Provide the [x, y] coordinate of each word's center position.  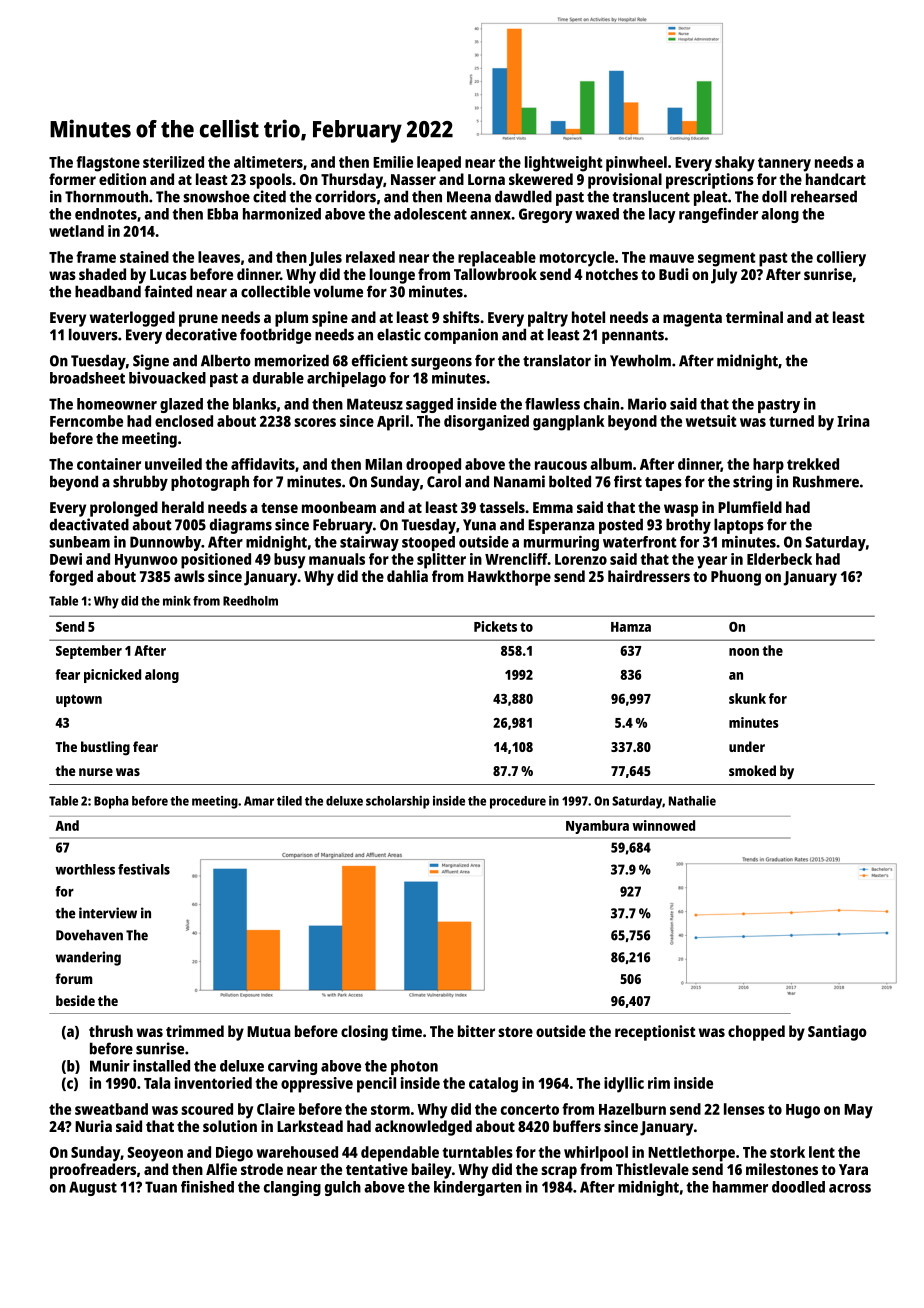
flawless [552, 404]
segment [727, 259]
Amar [259, 801]
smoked [752, 770]
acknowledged [423, 1128]
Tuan [161, 1187]
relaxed [370, 257]
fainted [168, 291]
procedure [518, 802]
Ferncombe [86, 421]
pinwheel [636, 164]
